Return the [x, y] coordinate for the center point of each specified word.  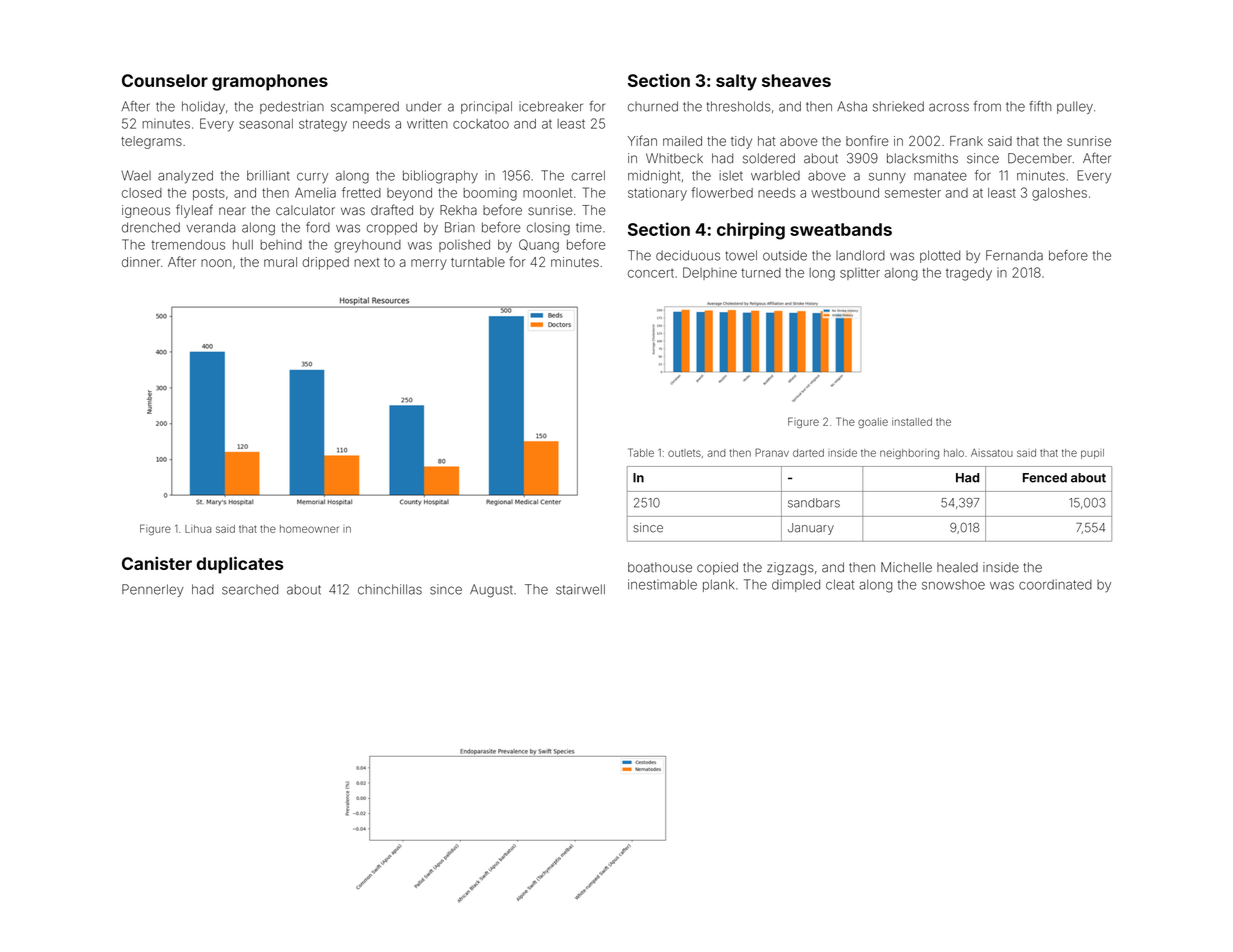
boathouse [660, 567]
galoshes [1059, 194]
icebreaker [551, 106]
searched [250, 589]
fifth [1040, 106]
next [367, 262]
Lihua [198, 529]
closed [142, 193]
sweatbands [841, 229]
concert [651, 273]
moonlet [547, 193]
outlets [684, 453]
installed [912, 422]
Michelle [906, 567]
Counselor [165, 80]
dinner [141, 262]
